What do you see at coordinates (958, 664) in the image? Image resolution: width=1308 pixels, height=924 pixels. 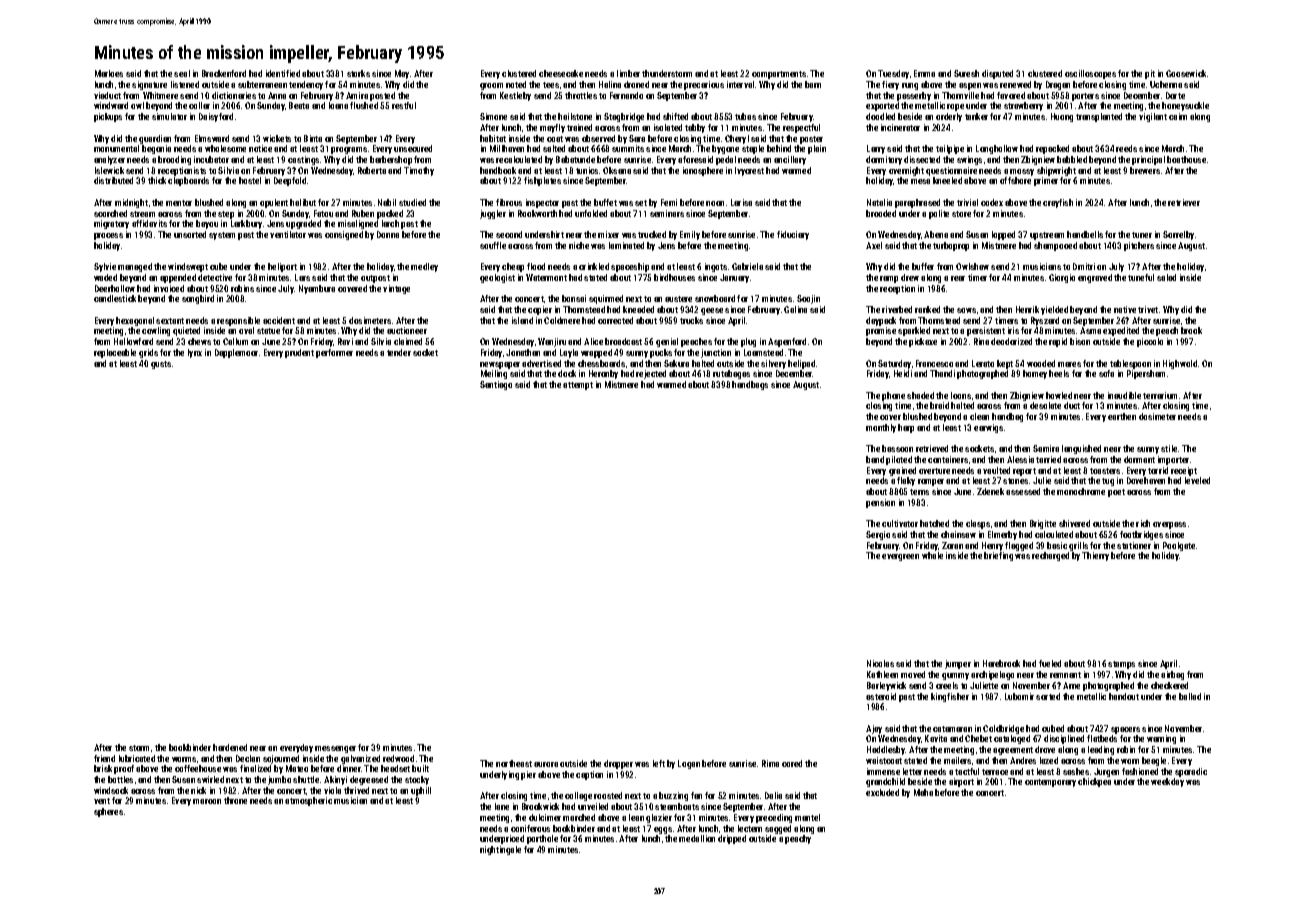 I see `jumper` at bounding box center [958, 664].
